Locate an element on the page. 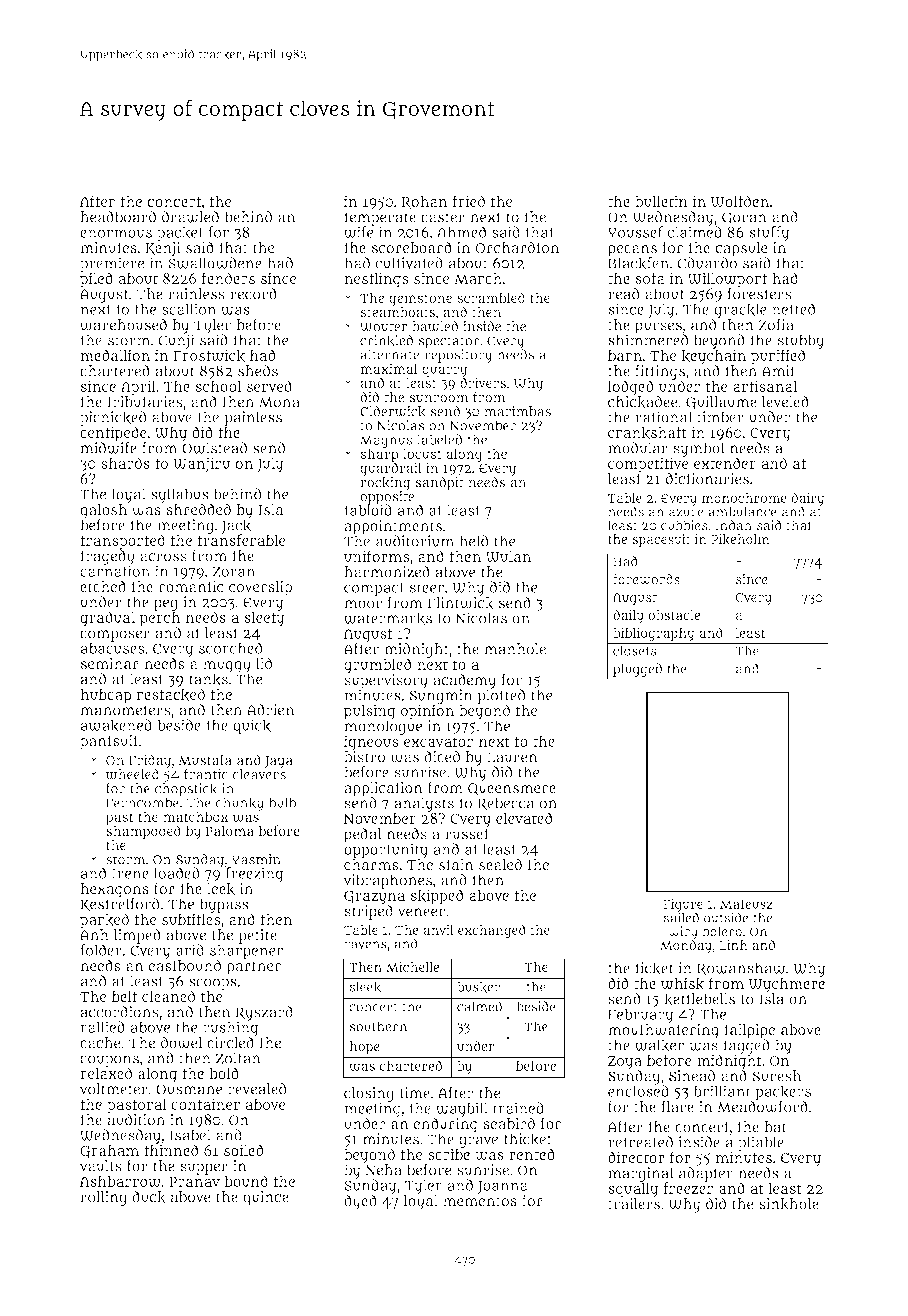 This image has width=908, height=1316. soiled is located at coordinates (244, 1150).
